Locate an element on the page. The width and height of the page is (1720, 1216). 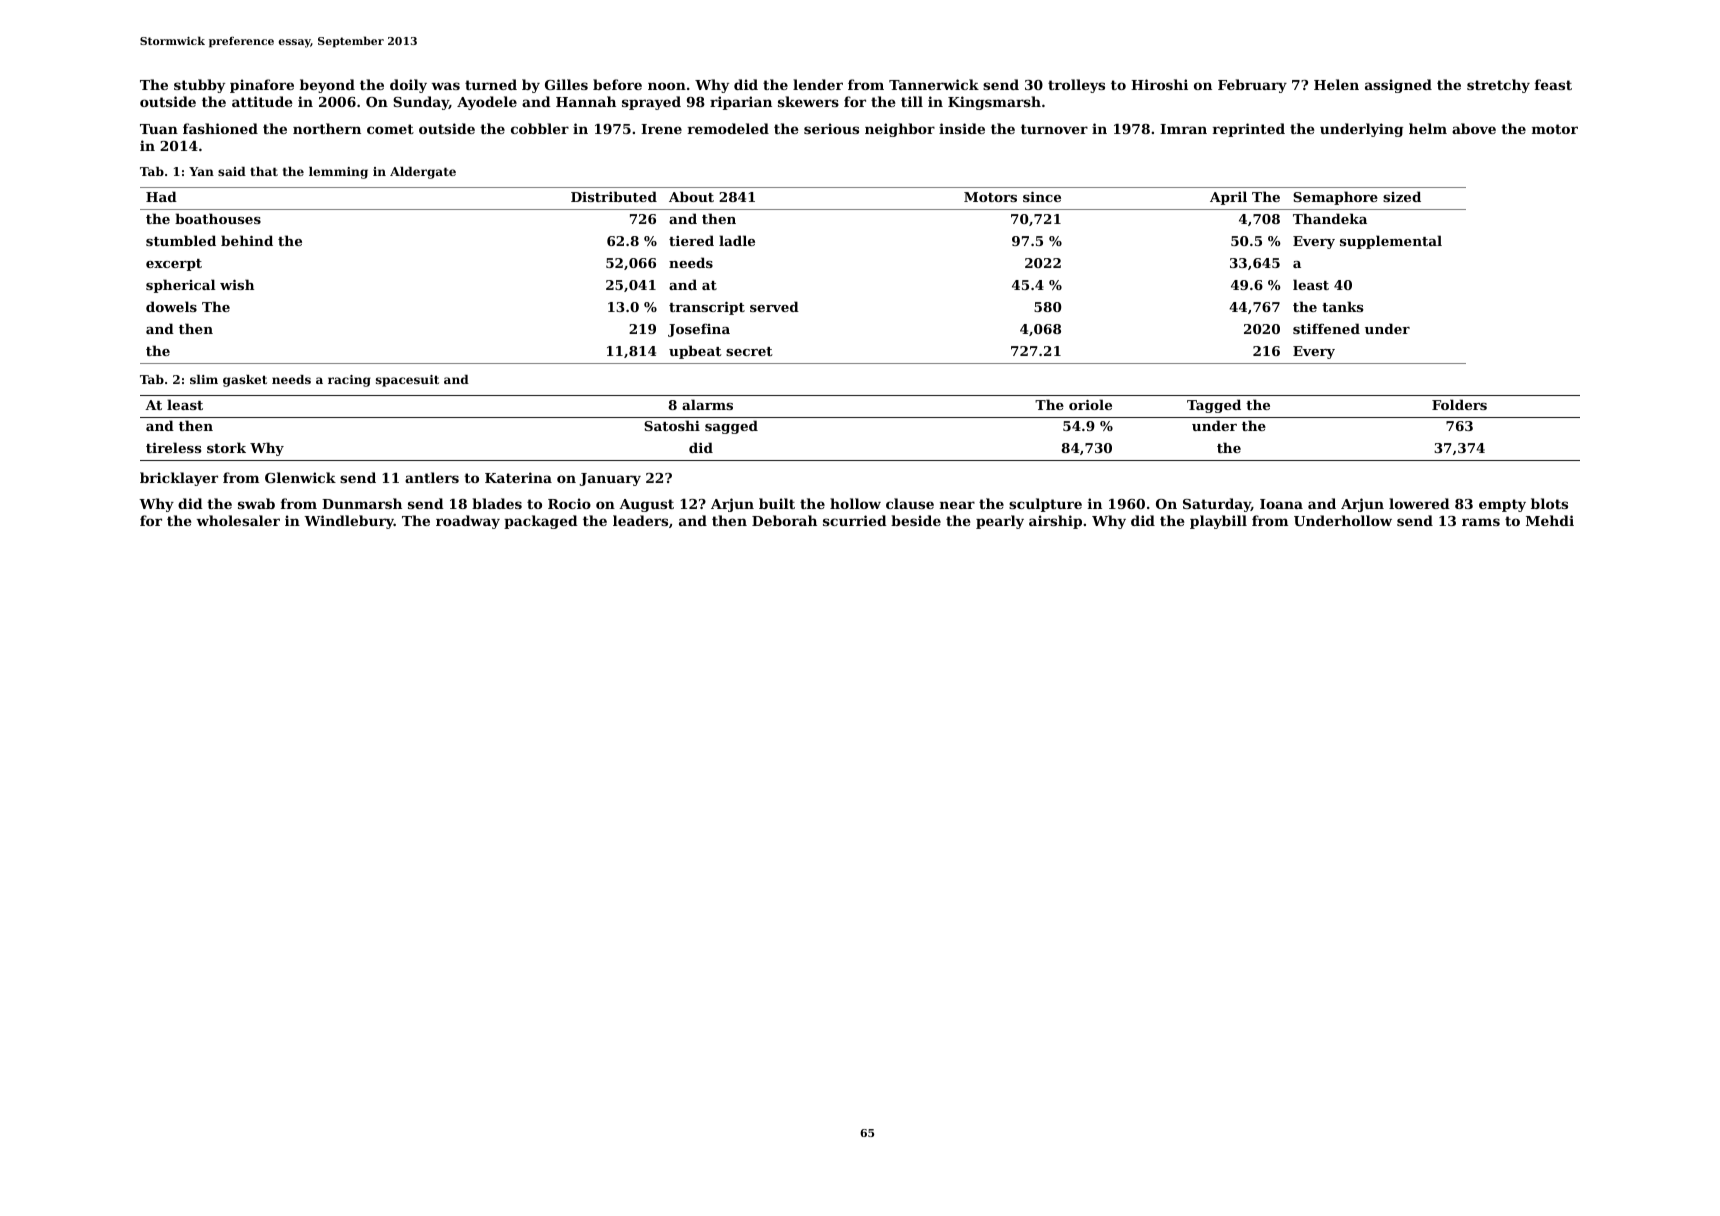
riparian is located at coordinates (741, 103).
